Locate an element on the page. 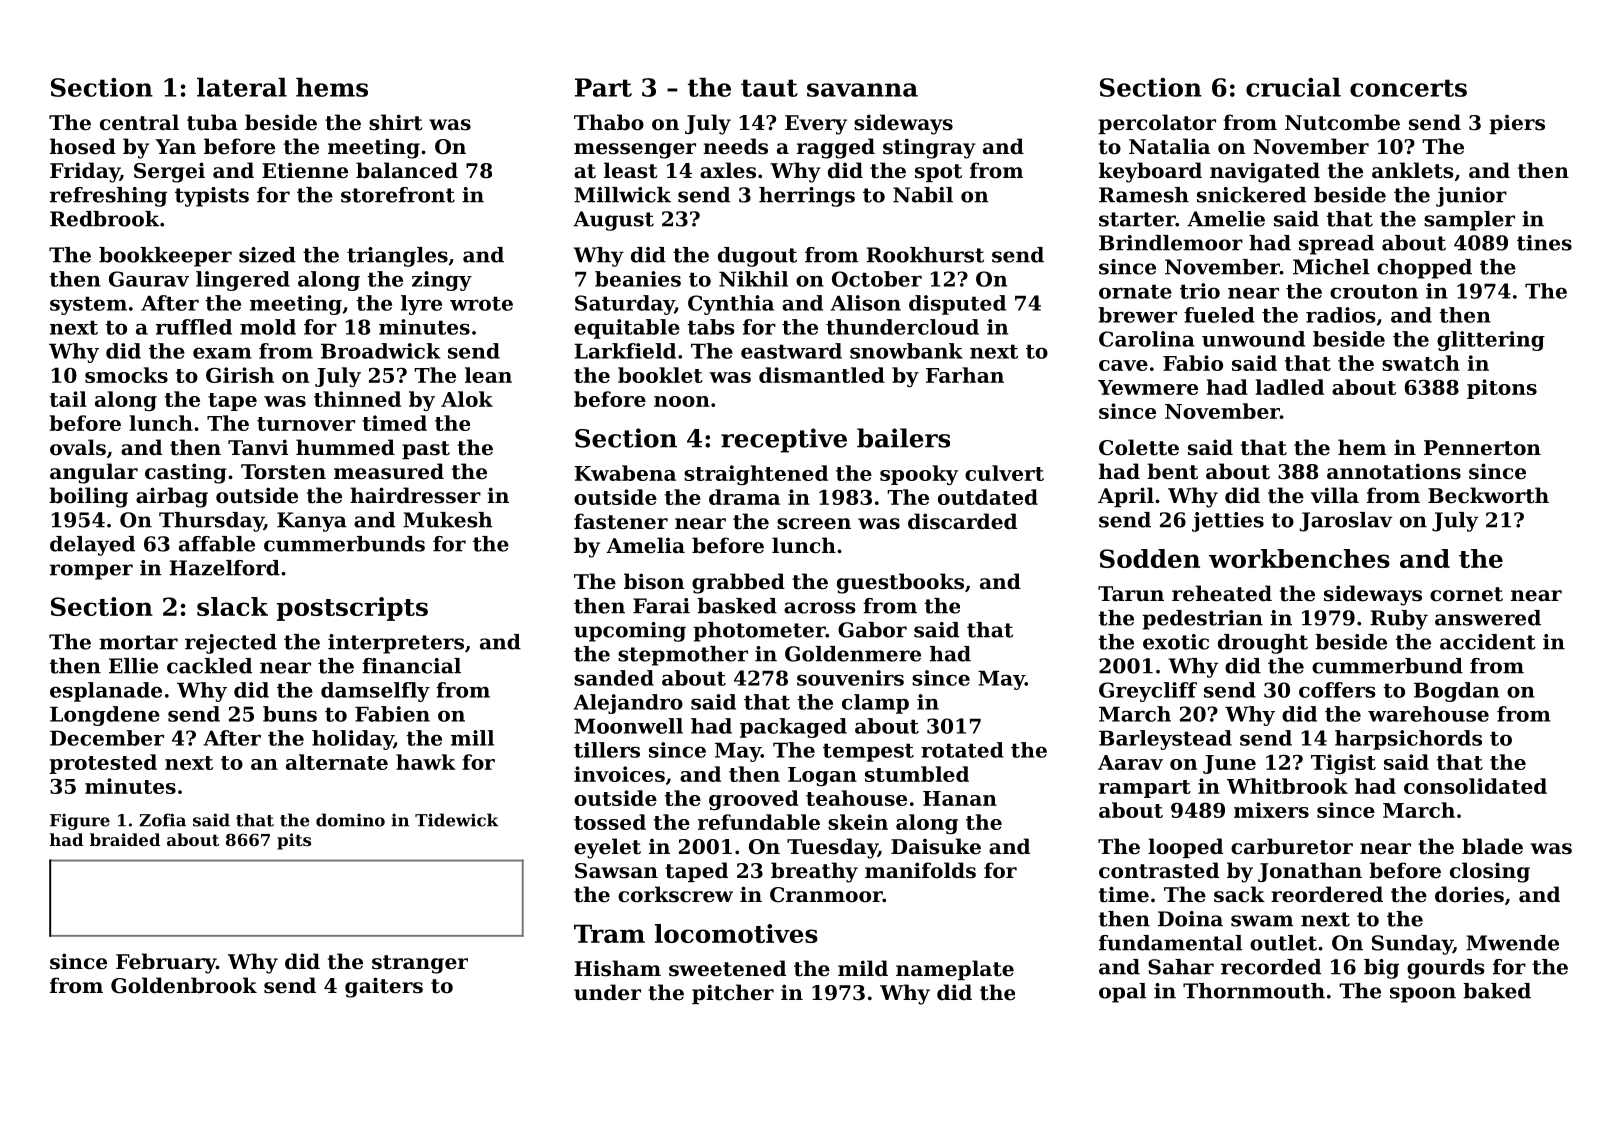 The height and width of the document is (1147, 1622). postscripts is located at coordinates (352, 609).
